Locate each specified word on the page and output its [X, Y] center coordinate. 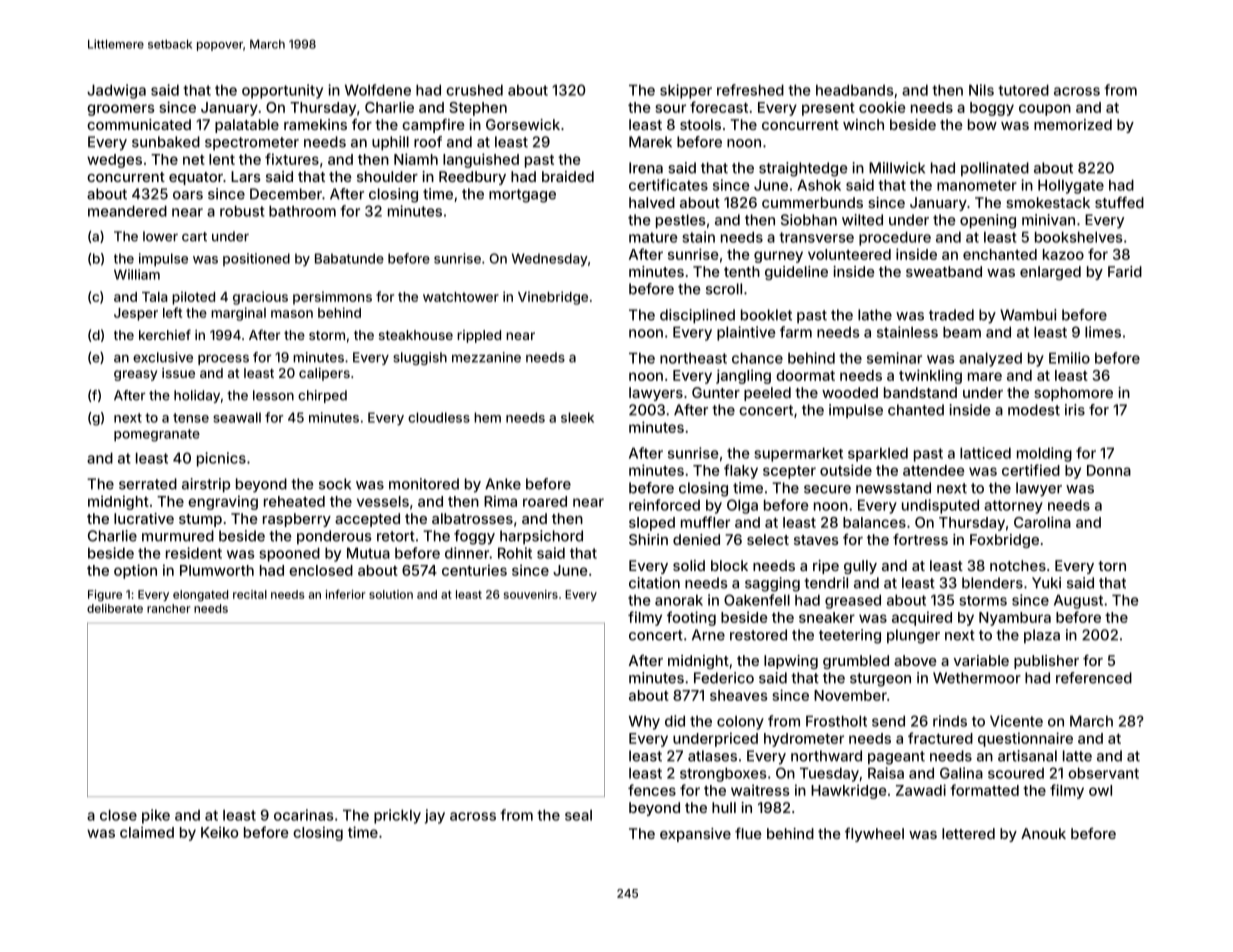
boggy [992, 109]
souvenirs [530, 594]
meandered [127, 211]
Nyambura [1015, 619]
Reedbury [472, 178]
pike [156, 816]
